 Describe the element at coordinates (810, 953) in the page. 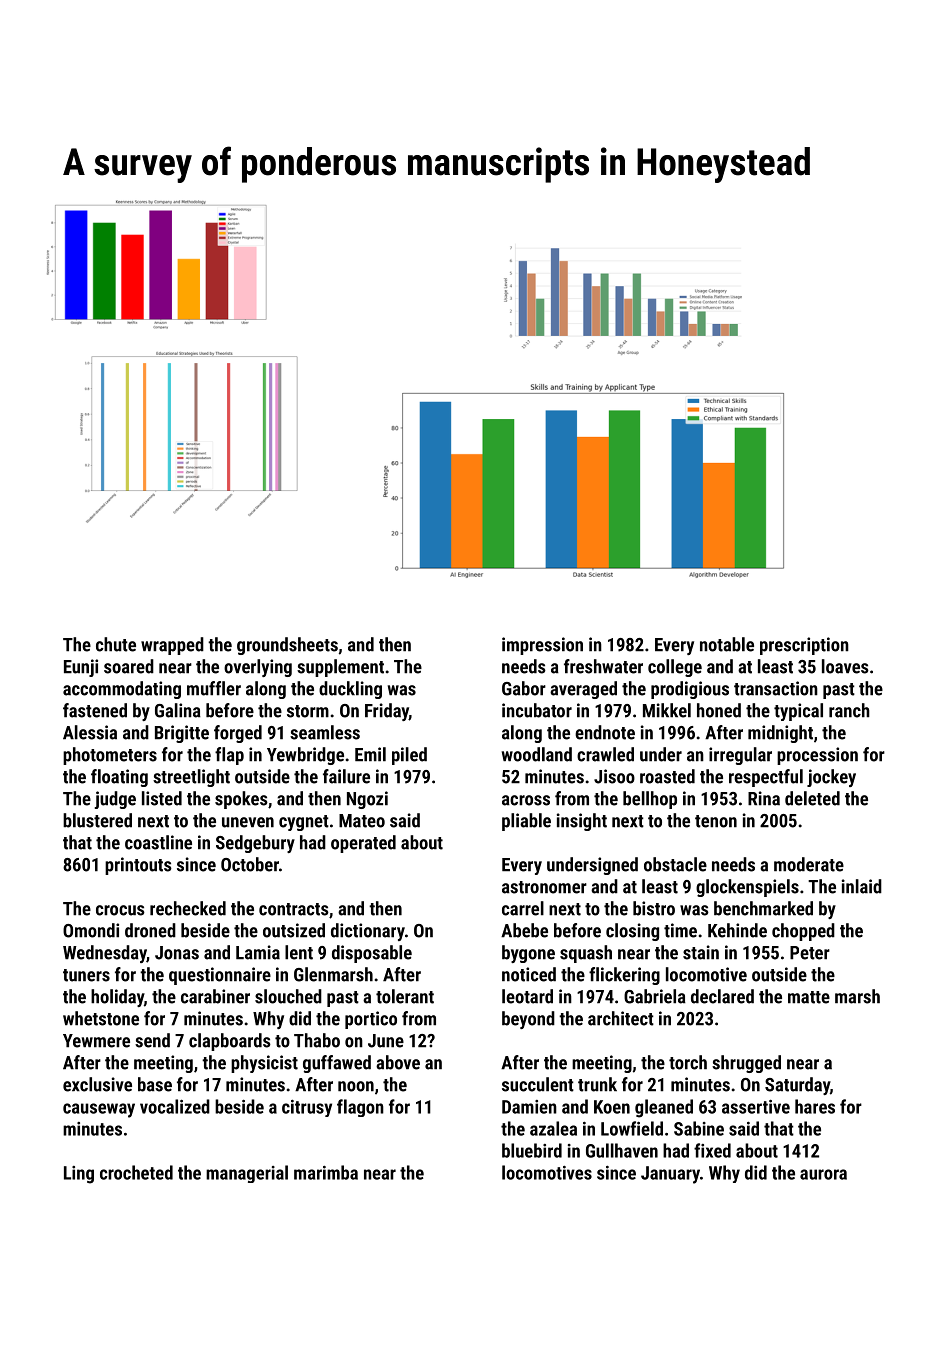

I see `Peter` at that location.
